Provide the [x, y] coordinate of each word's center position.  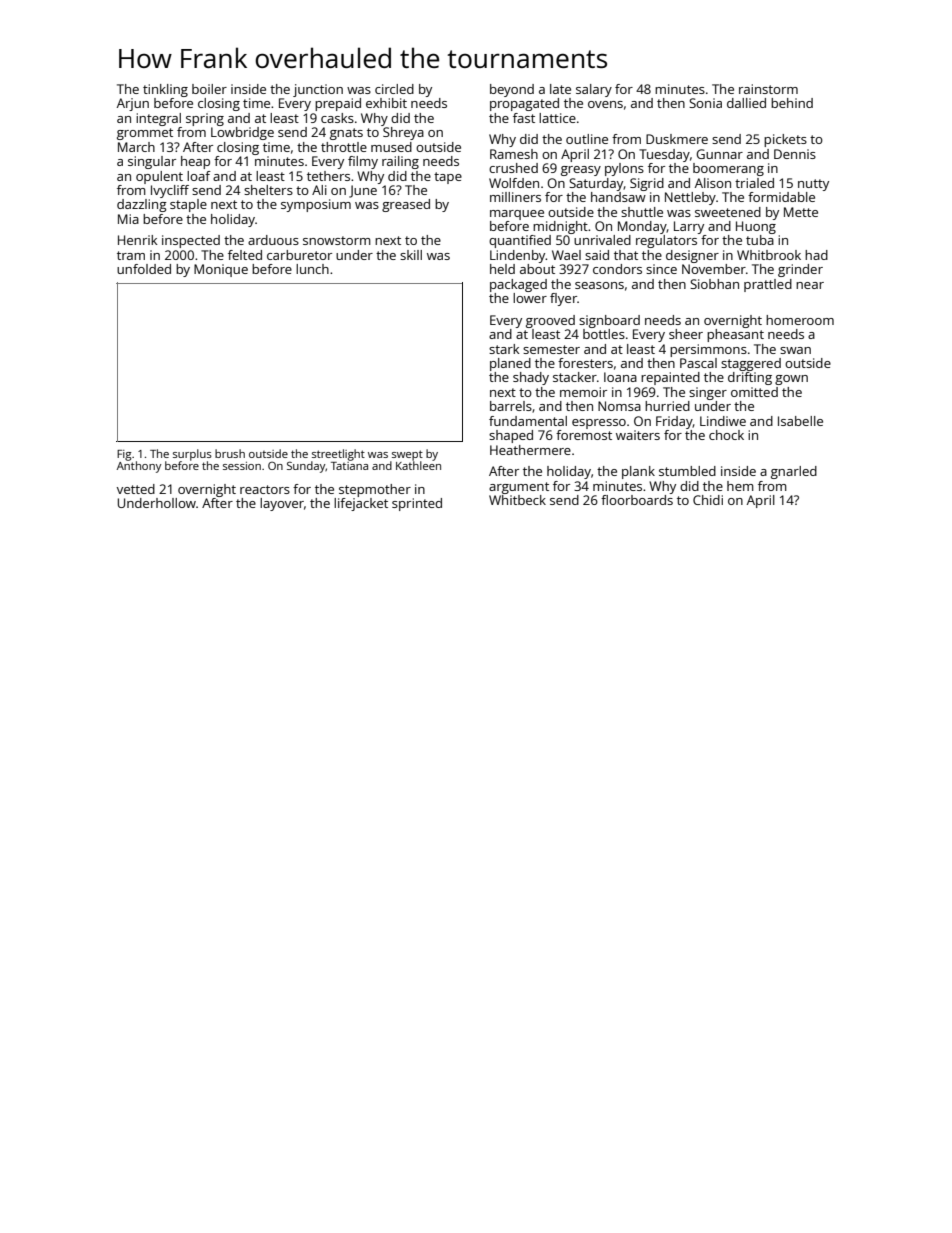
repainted [670, 378]
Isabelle [800, 421]
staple [188, 205]
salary [594, 90]
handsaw [618, 197]
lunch [312, 269]
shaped [511, 436]
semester [551, 349]
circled [394, 89]
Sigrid [647, 184]
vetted [136, 489]
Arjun [133, 104]
